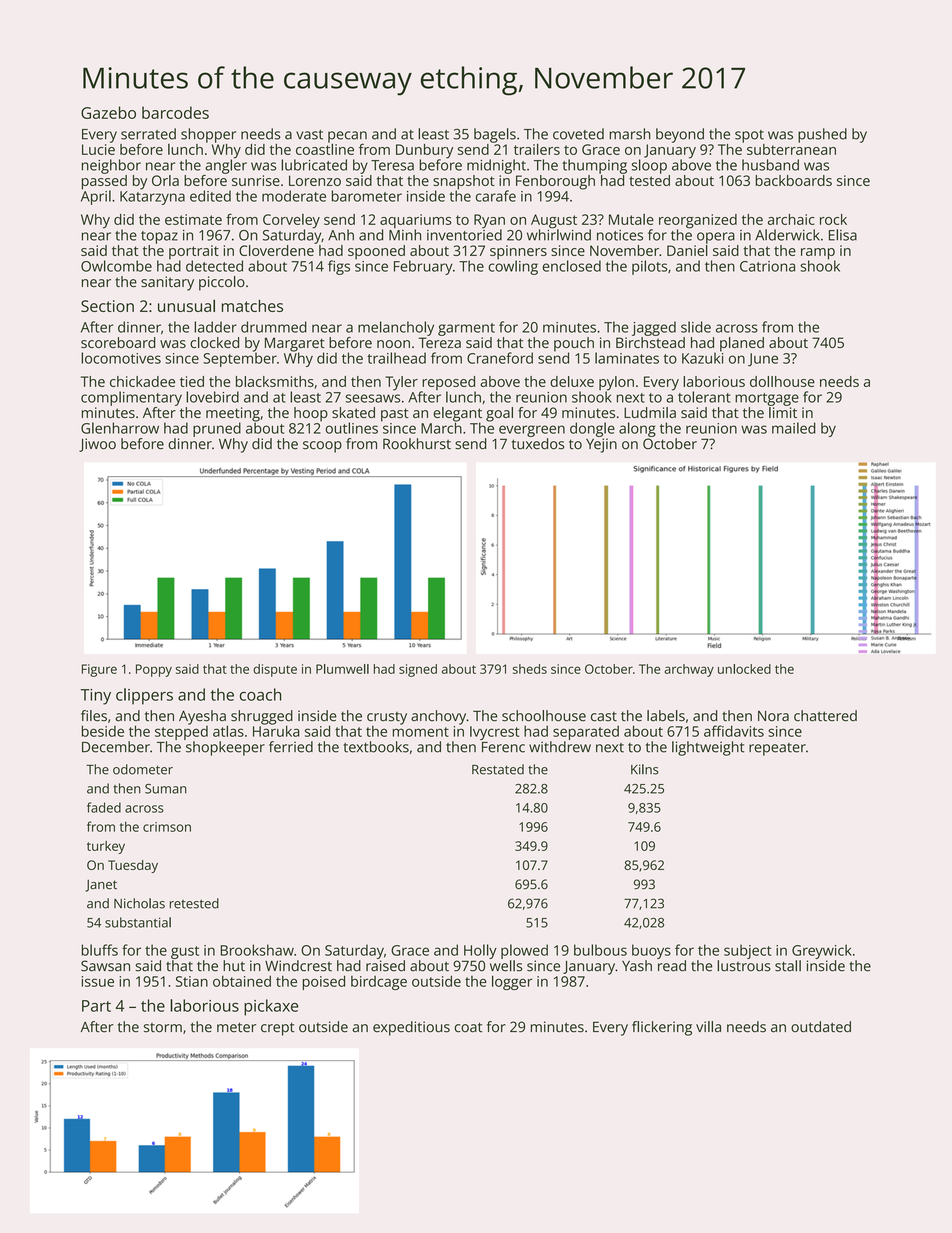 The image size is (952, 1233). I want to click on dollhouse, so click(782, 381).
